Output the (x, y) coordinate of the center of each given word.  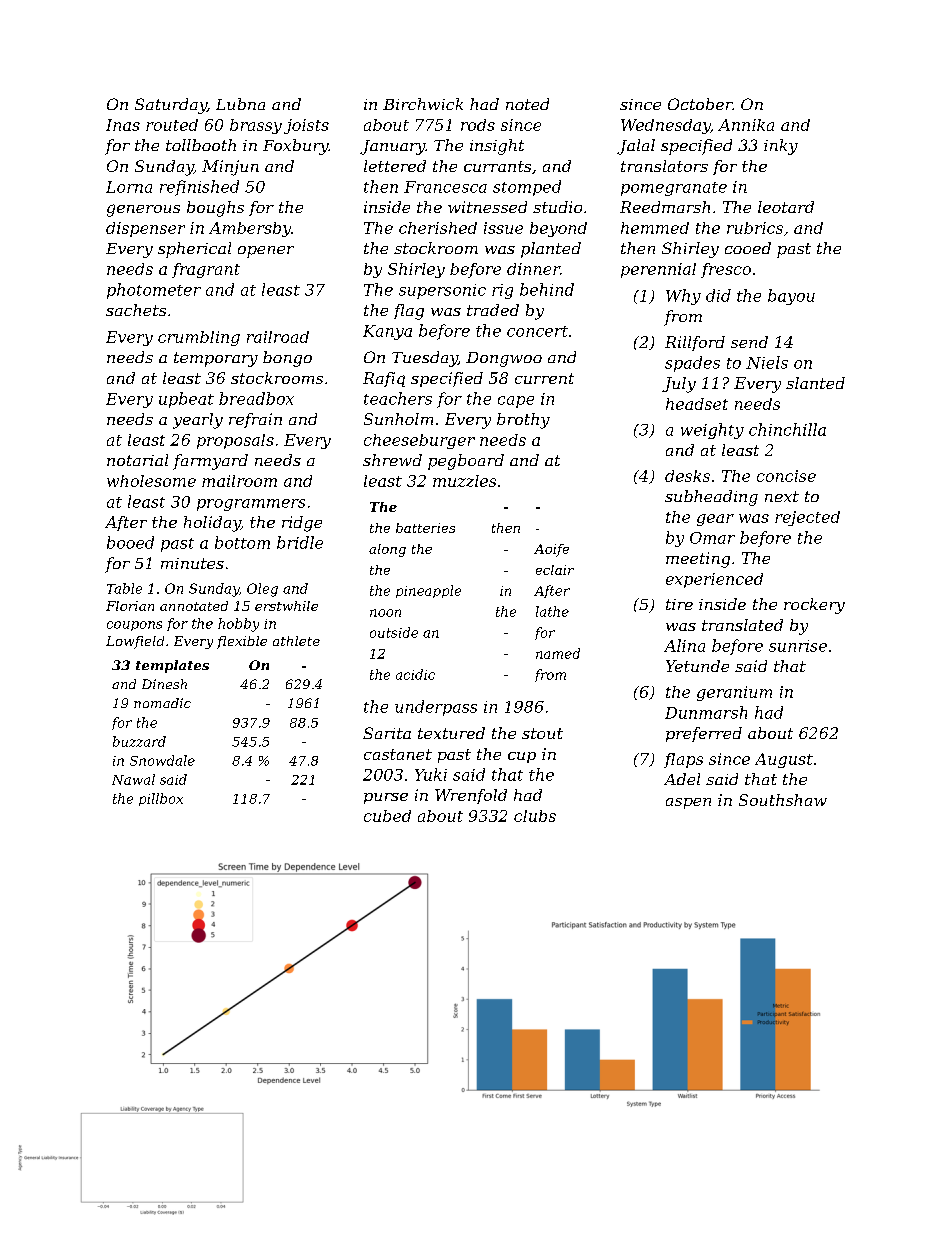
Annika (746, 125)
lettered (395, 166)
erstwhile (286, 606)
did (718, 295)
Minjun (230, 168)
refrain (255, 420)
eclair (555, 570)
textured (451, 733)
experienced (714, 580)
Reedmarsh (665, 207)
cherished (438, 228)
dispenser (145, 229)
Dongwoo (504, 359)
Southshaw (783, 800)
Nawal (133, 779)
